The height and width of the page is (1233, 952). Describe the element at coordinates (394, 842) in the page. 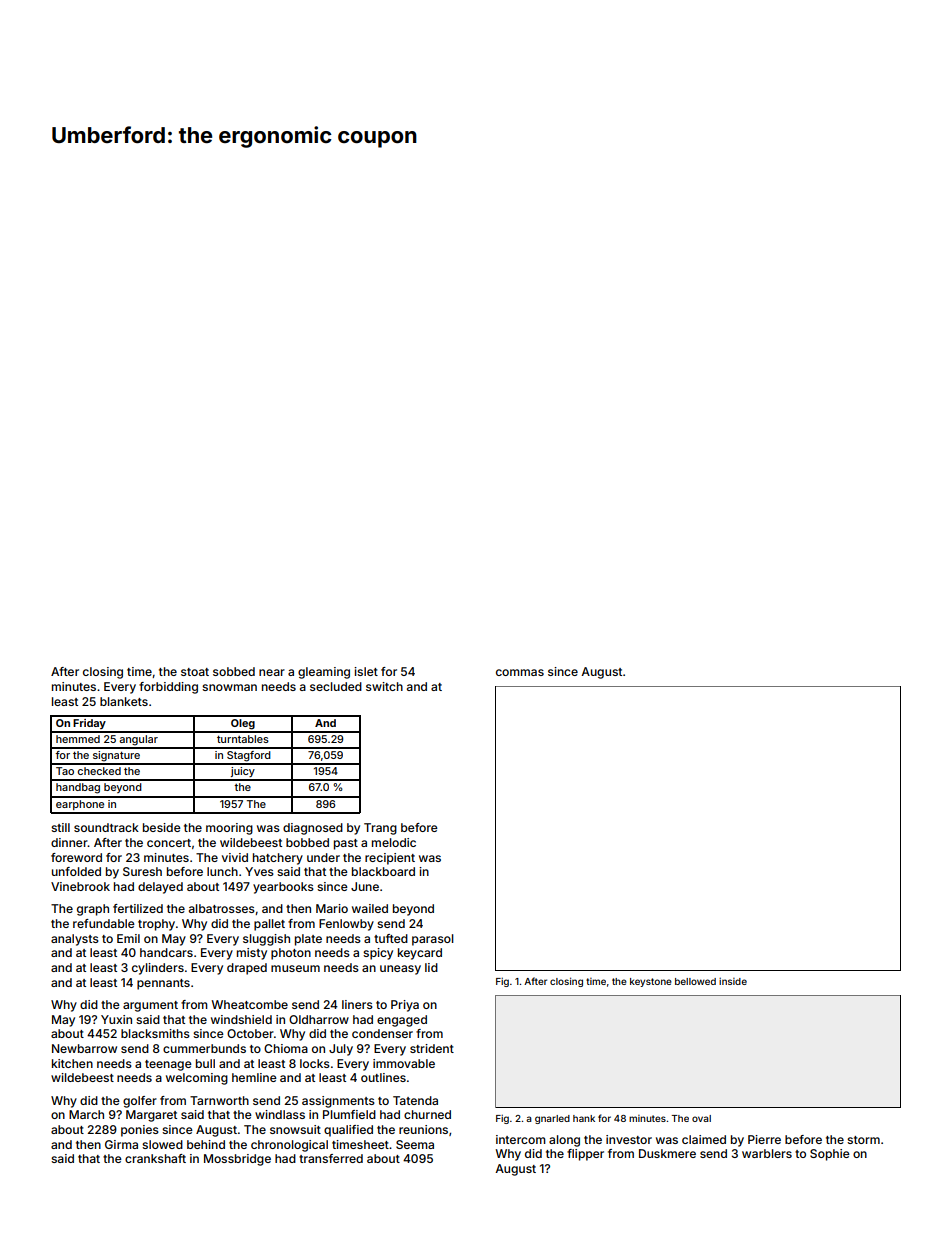

I see `melodic` at that location.
